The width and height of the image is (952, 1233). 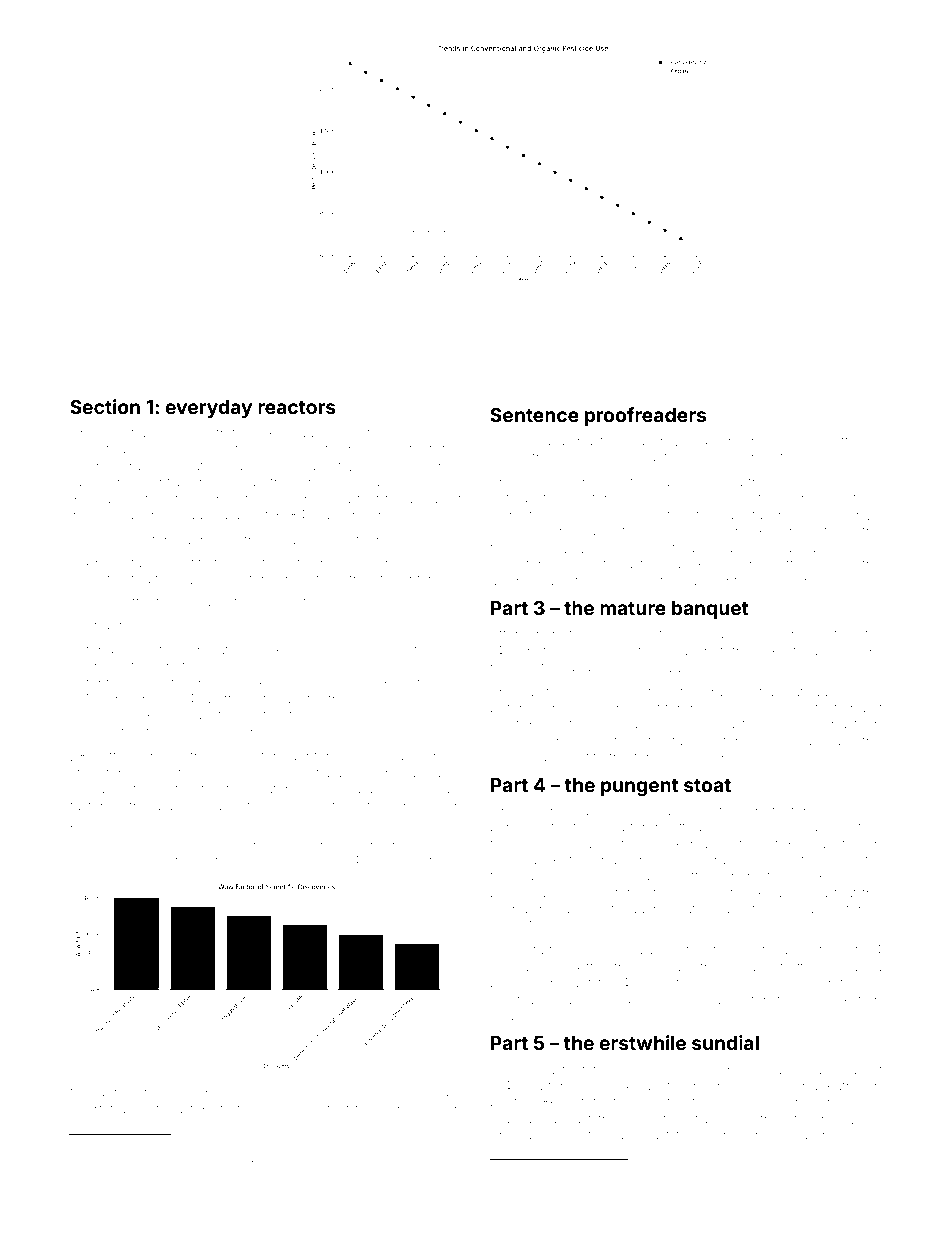 I want to click on homeward, so click(x=785, y=441).
